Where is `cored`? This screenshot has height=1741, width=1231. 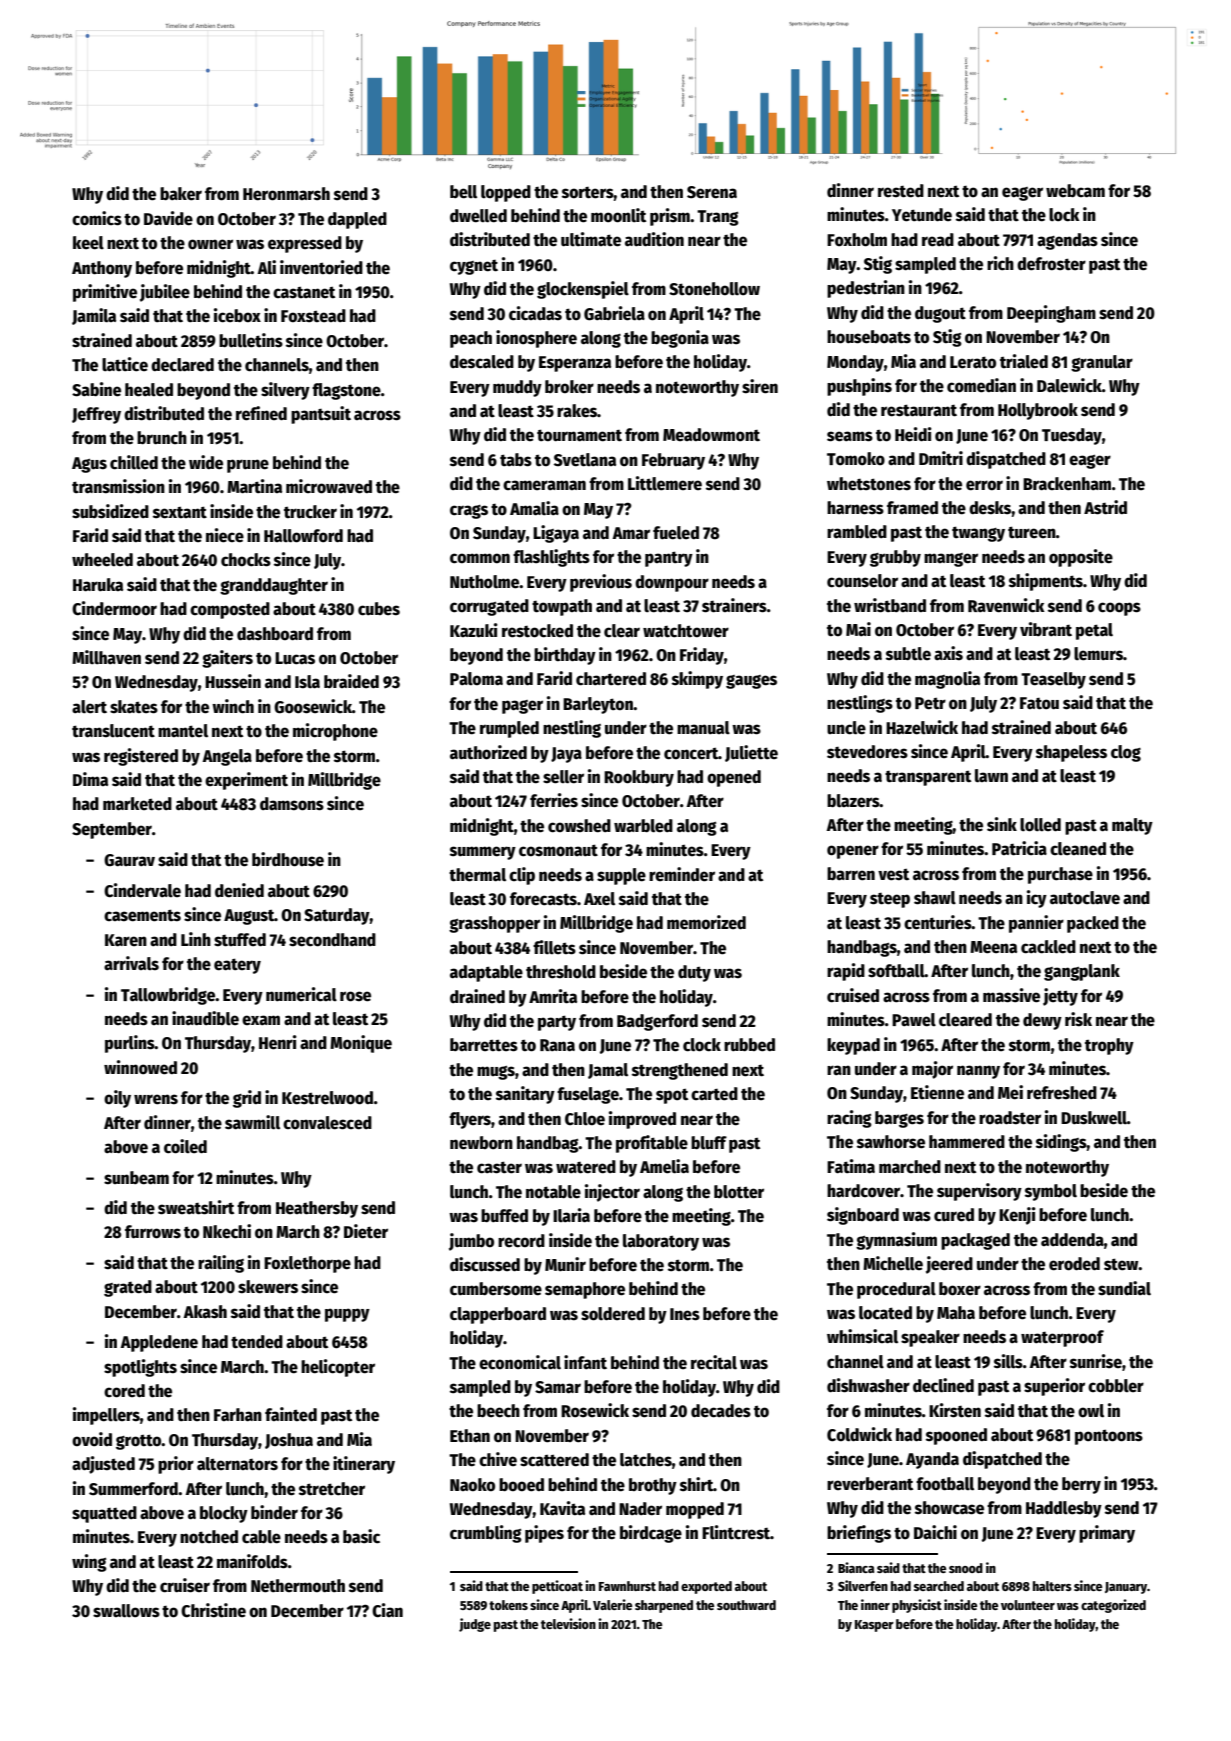 cored is located at coordinates (124, 1391).
